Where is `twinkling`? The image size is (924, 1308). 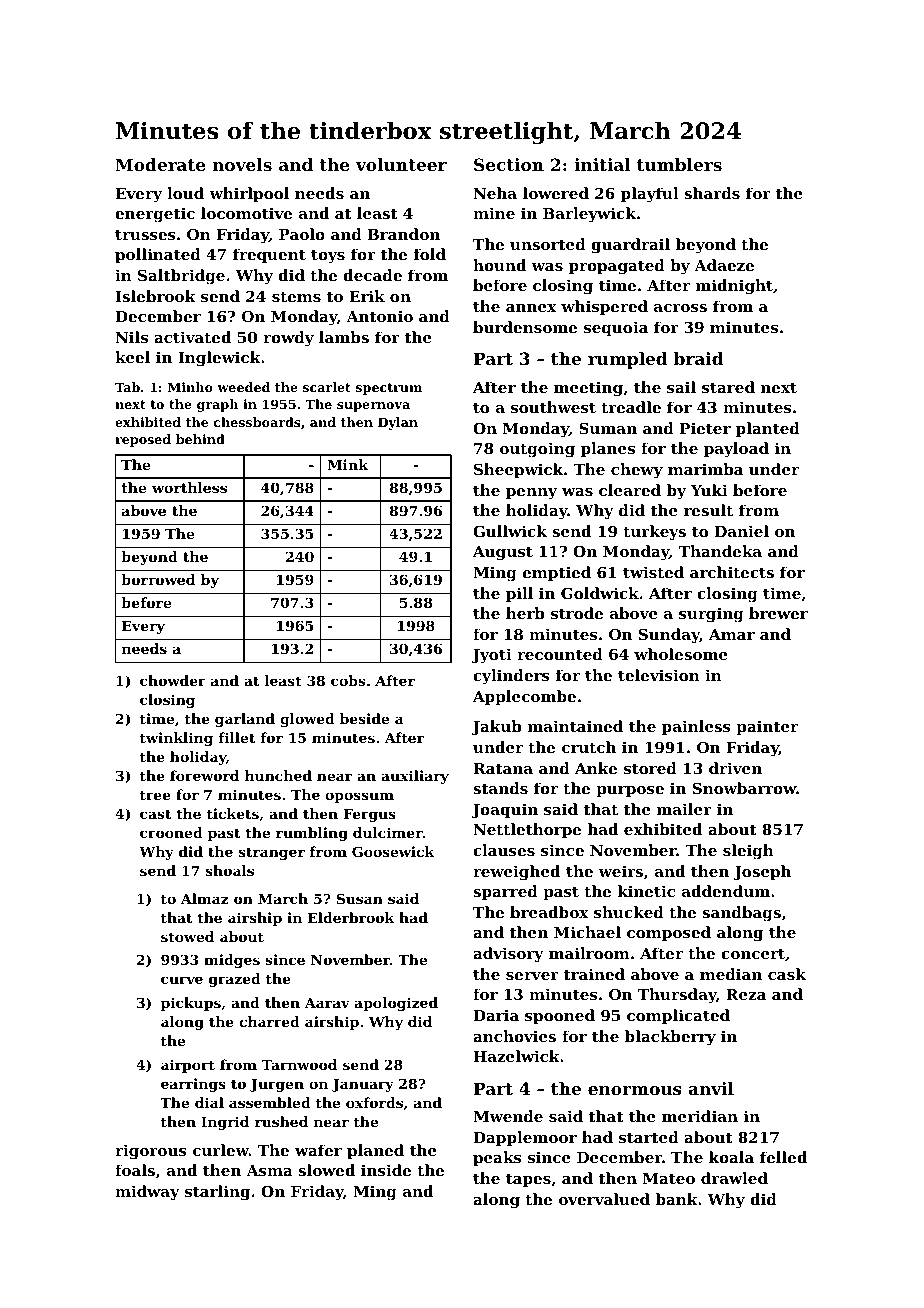 twinkling is located at coordinates (176, 739).
